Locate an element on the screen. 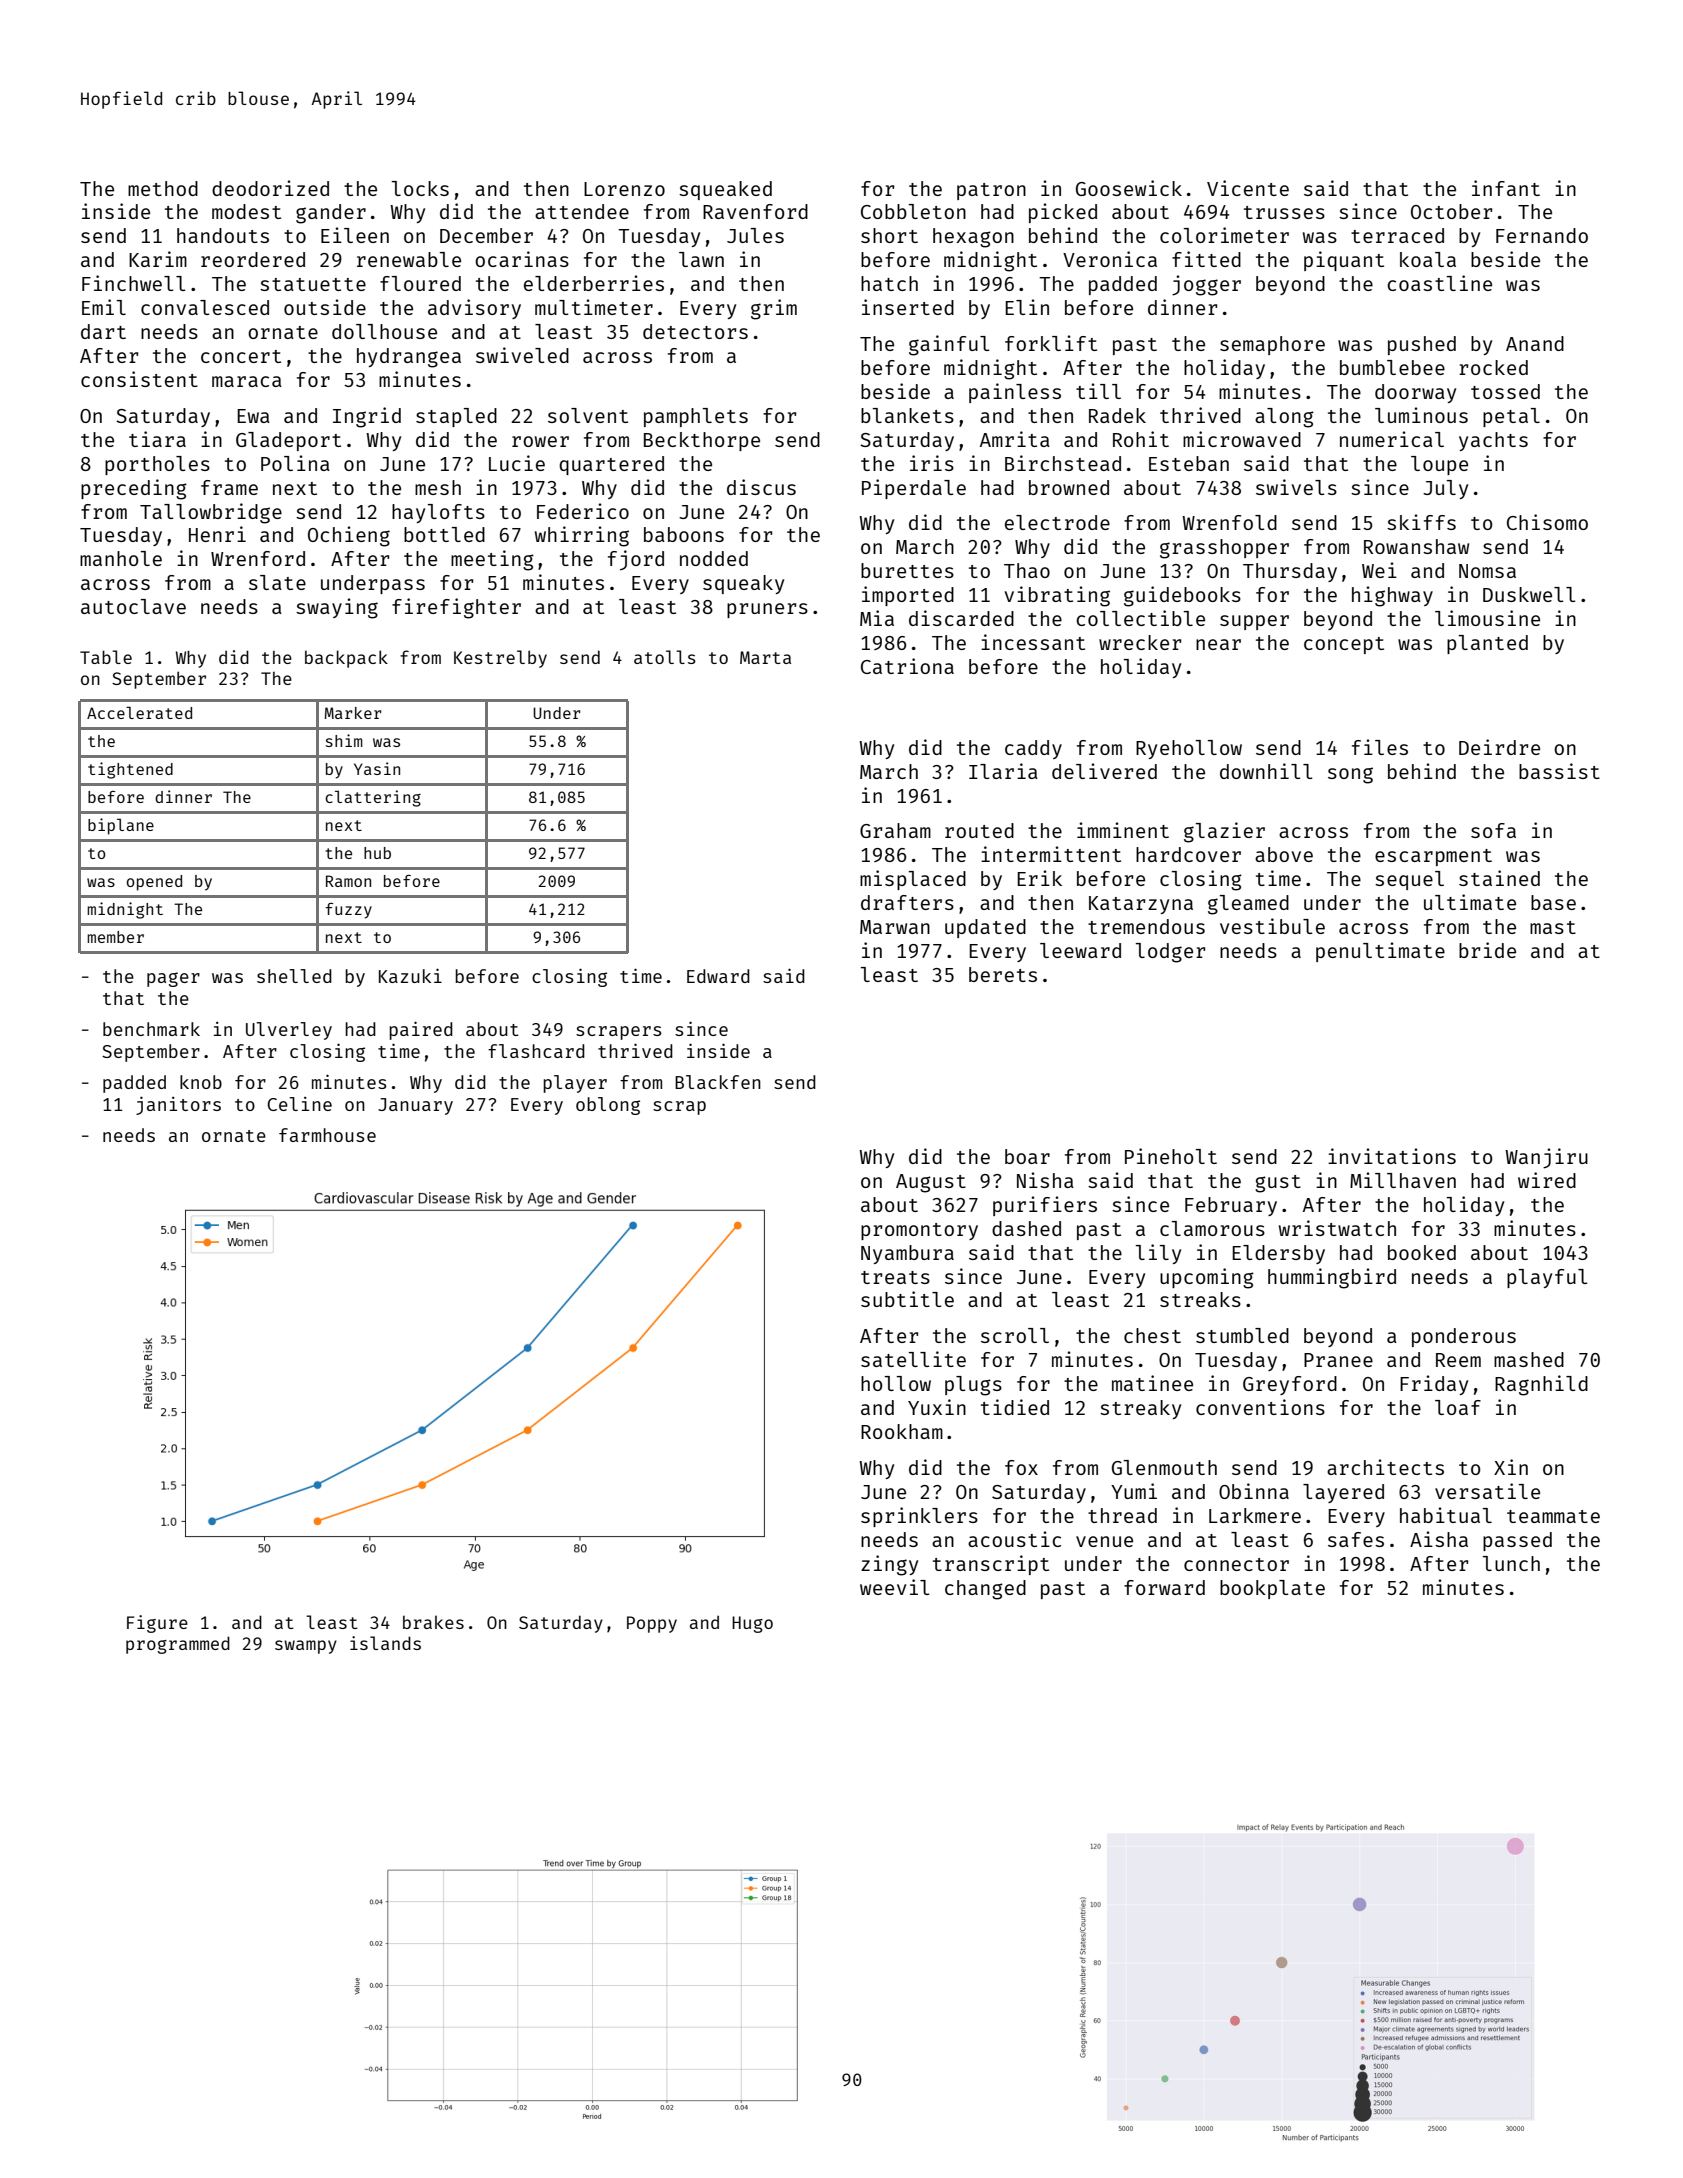  method is located at coordinates (163, 188).
